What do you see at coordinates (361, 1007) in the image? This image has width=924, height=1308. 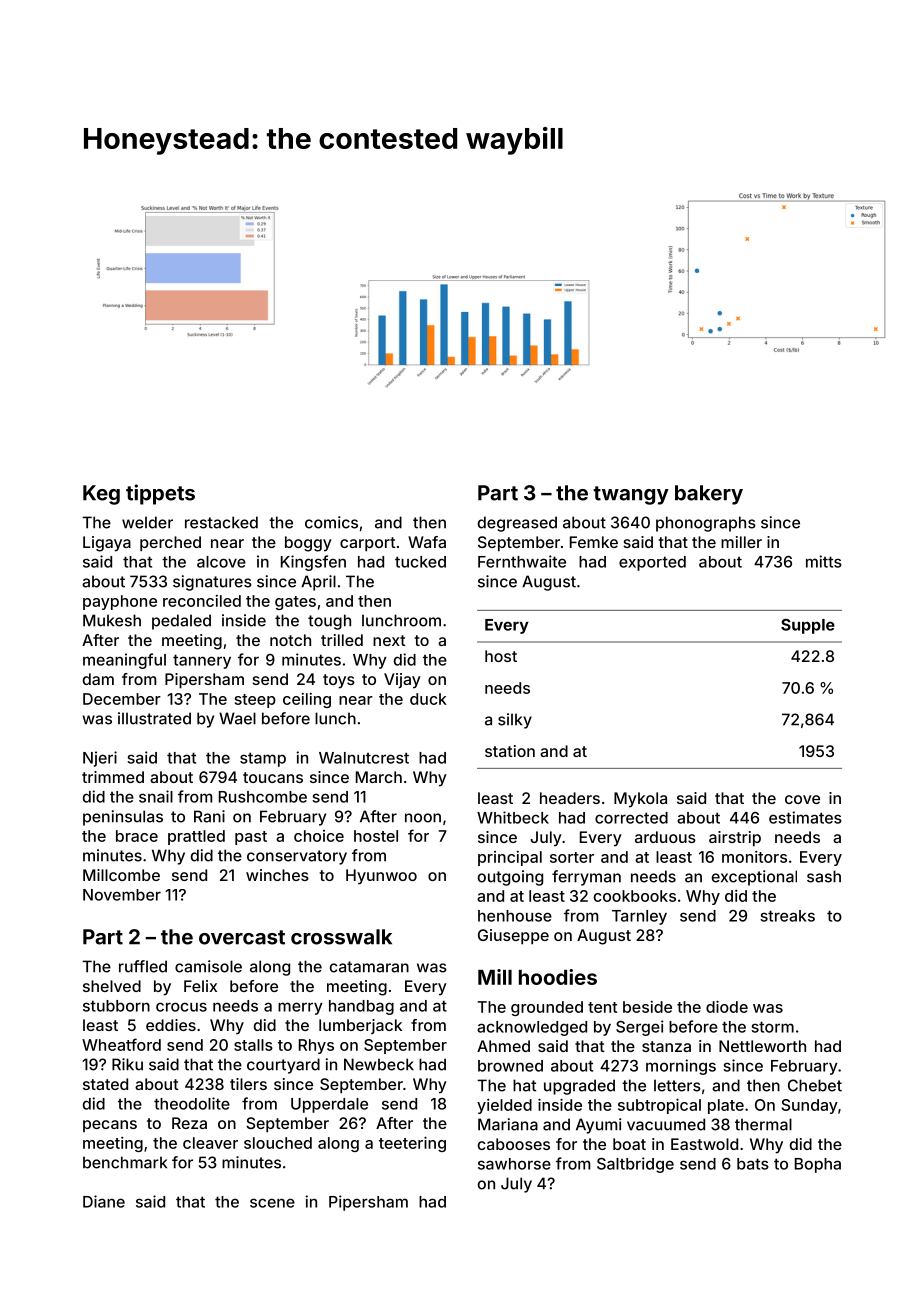 I see `handbag` at bounding box center [361, 1007].
